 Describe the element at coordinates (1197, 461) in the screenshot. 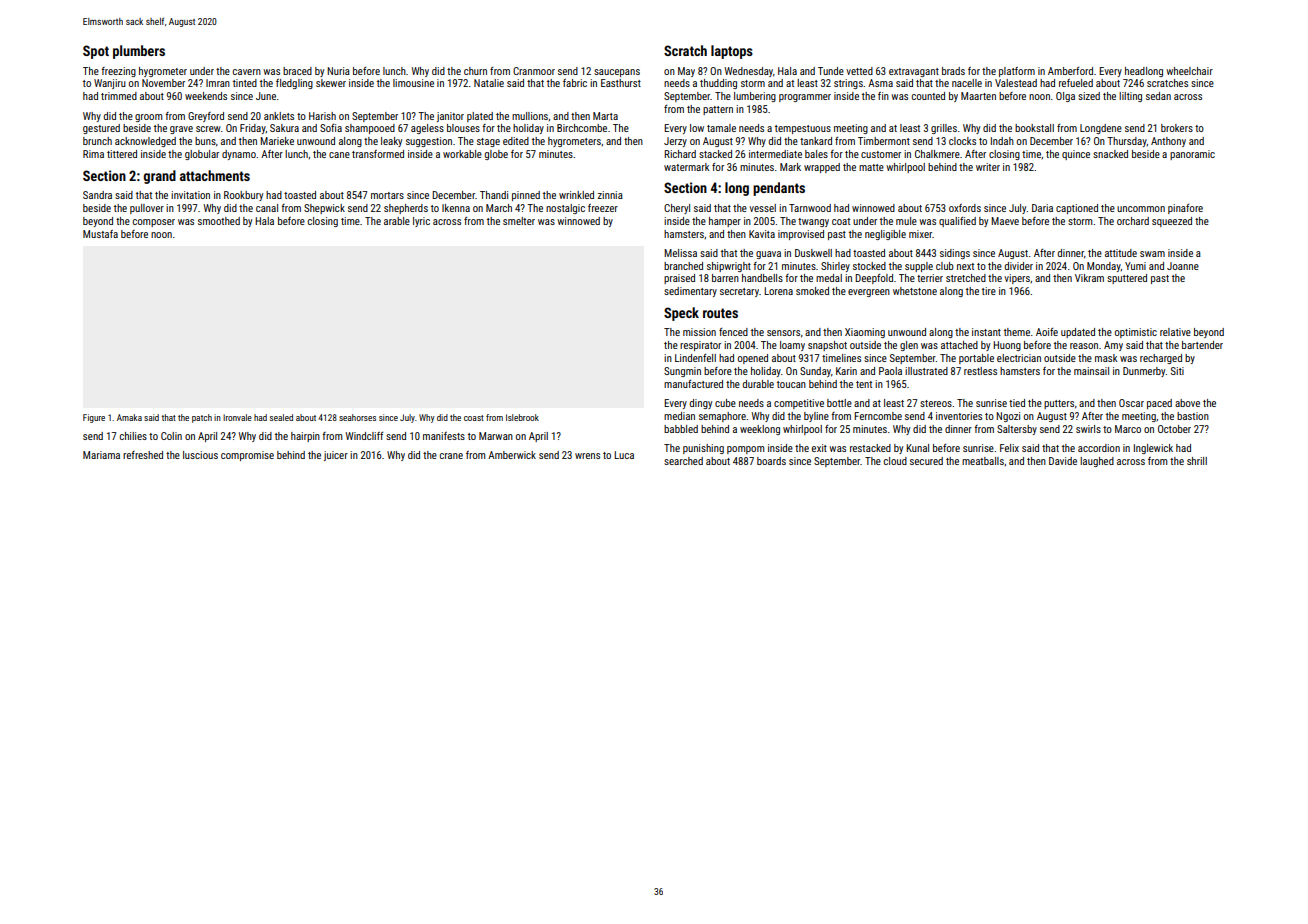

I see `shrill` at that location.
